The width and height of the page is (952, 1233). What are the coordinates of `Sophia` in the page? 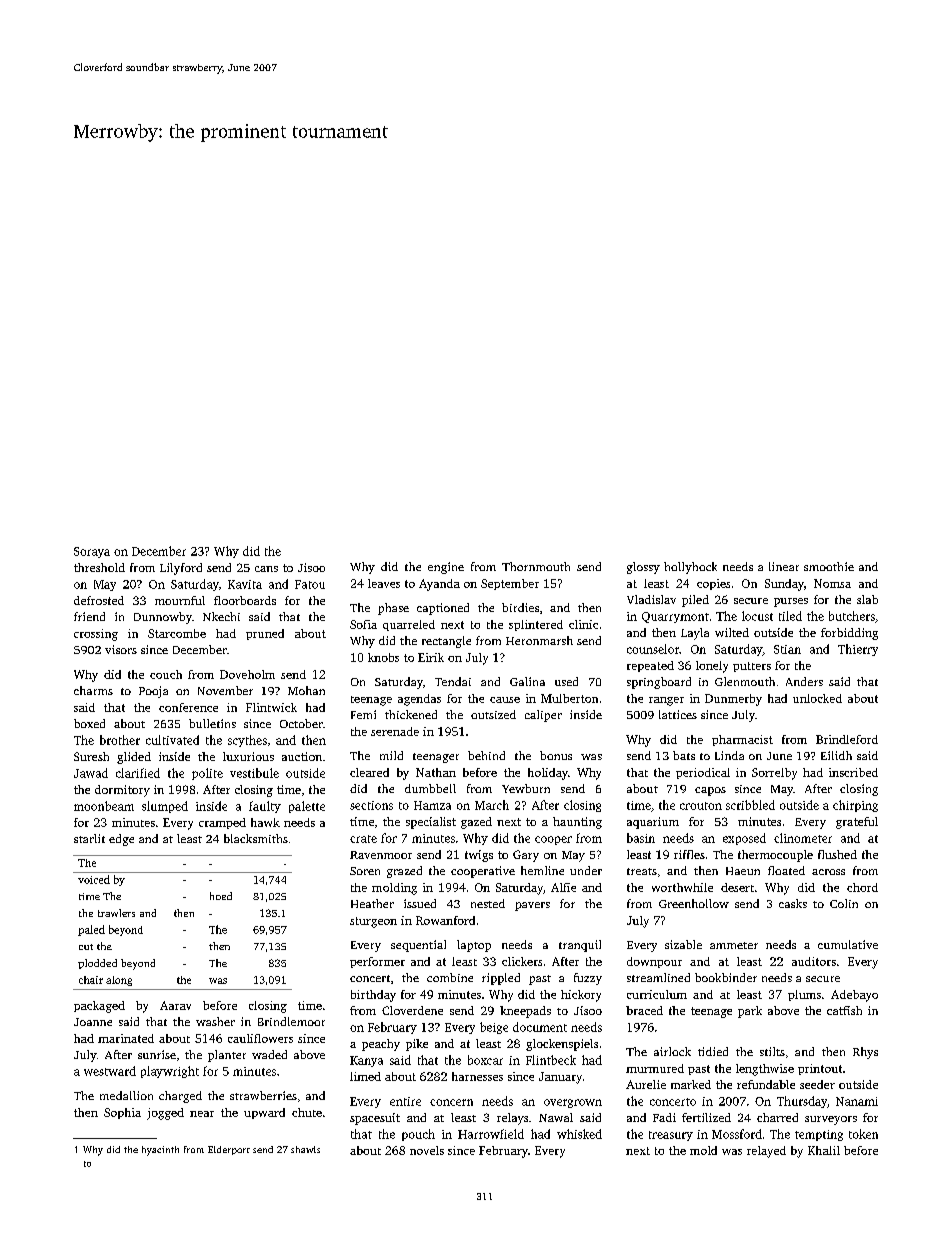 It's located at (122, 1113).
